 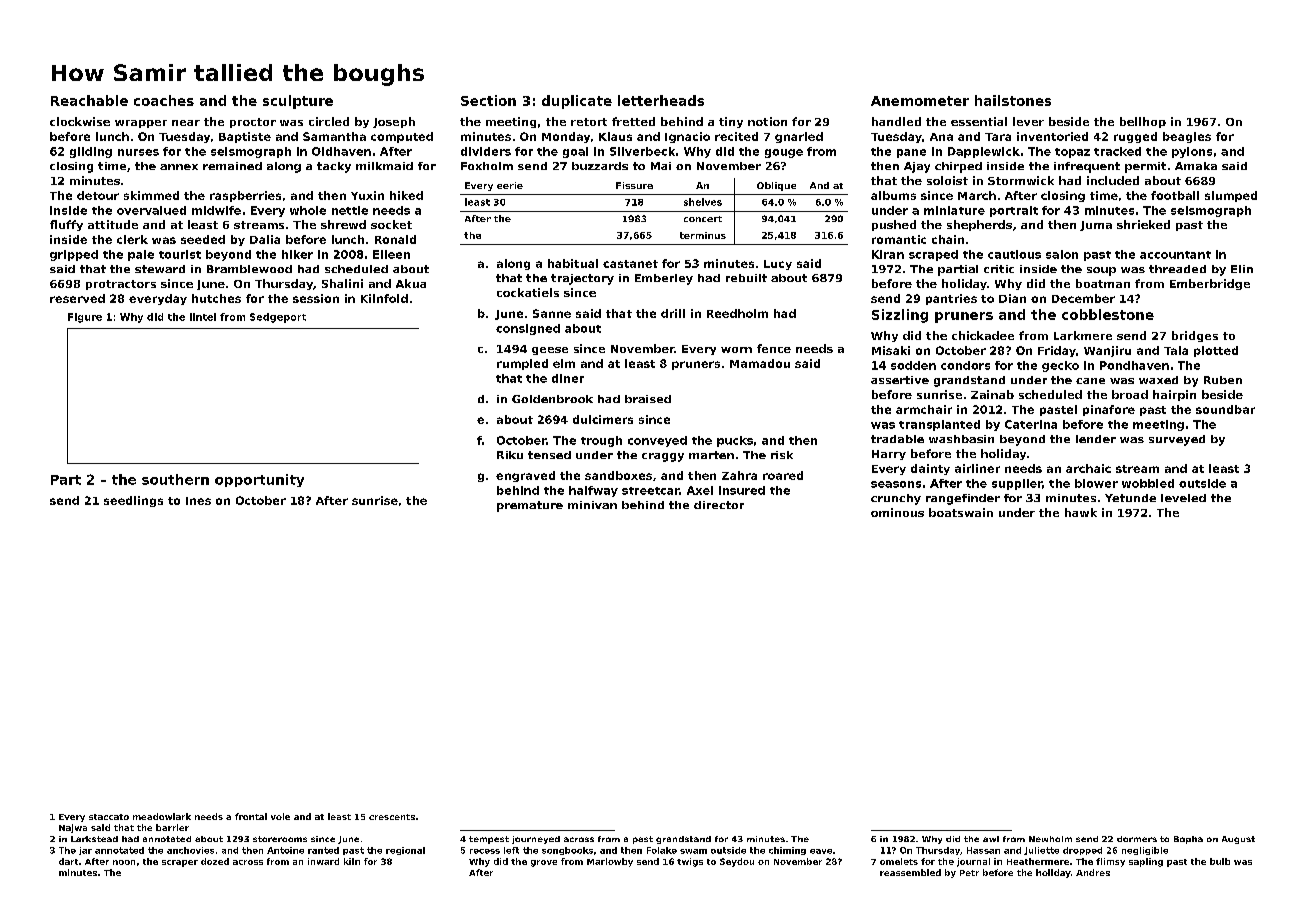 I want to click on hailstones, so click(x=1013, y=100).
